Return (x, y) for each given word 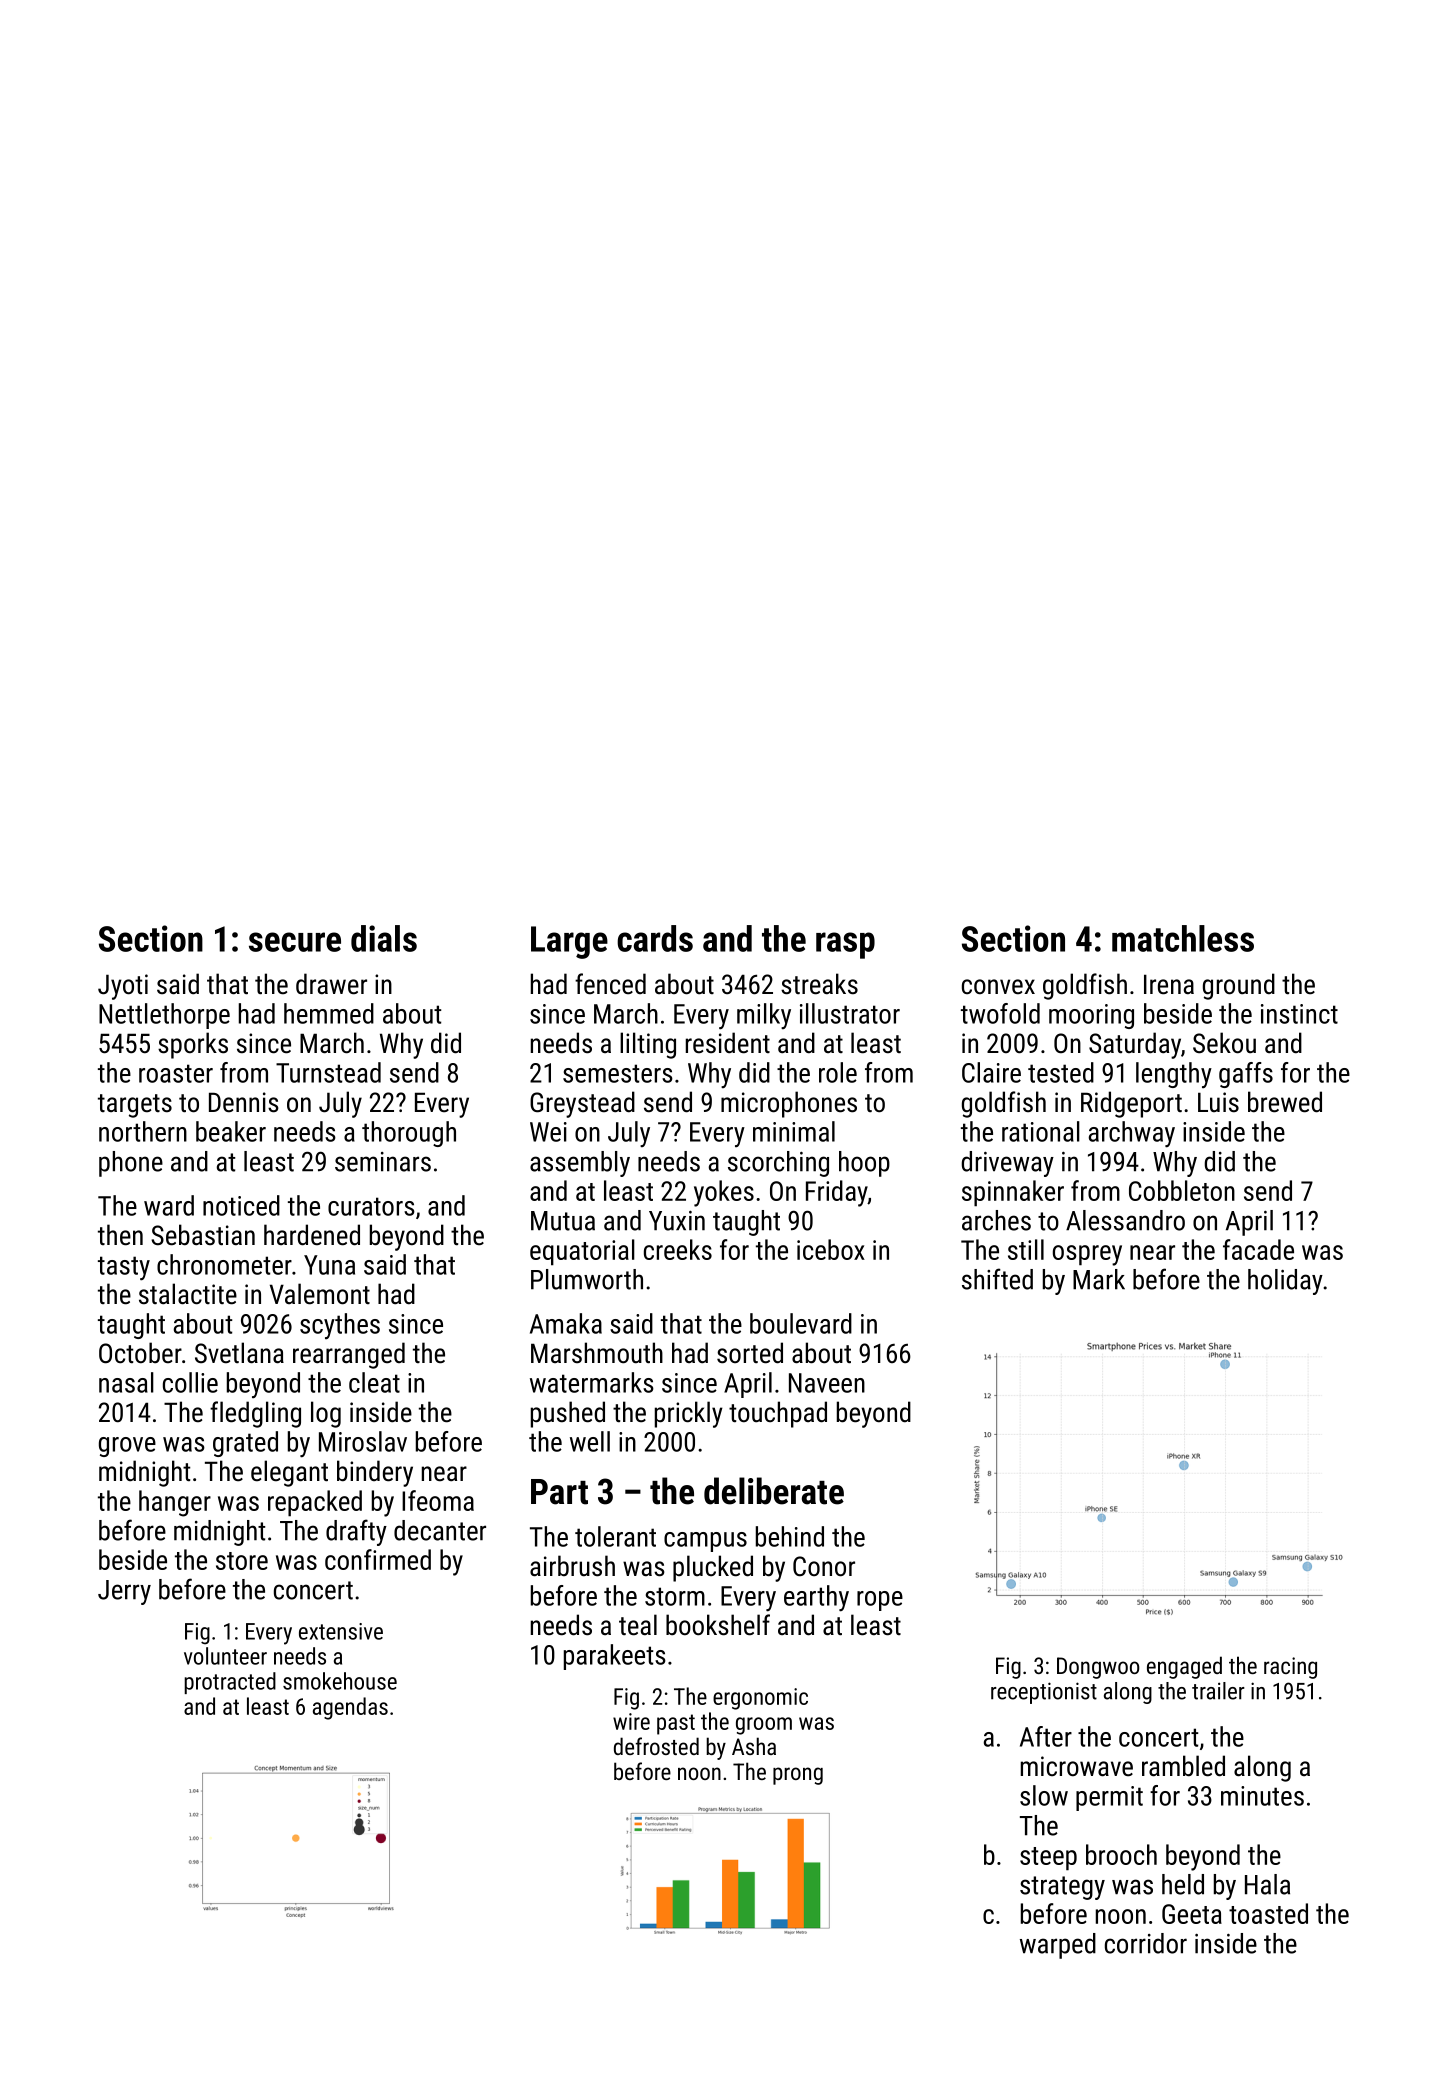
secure (295, 942)
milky (764, 1016)
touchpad (778, 1414)
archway (1132, 1134)
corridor (1146, 1943)
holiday (1285, 1282)
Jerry (124, 1592)
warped (1058, 1946)
